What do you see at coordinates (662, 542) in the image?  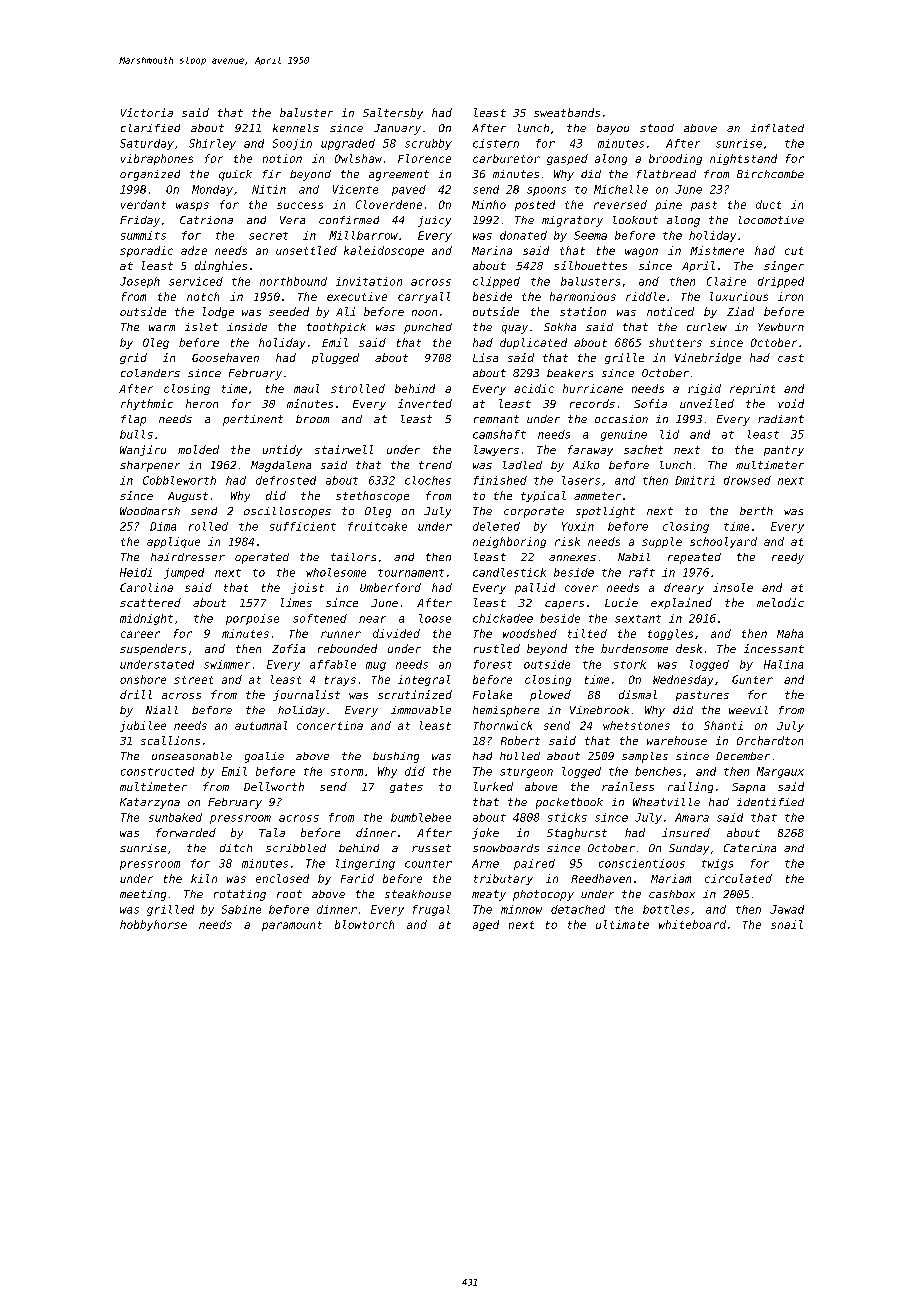 I see `supple` at bounding box center [662, 542].
